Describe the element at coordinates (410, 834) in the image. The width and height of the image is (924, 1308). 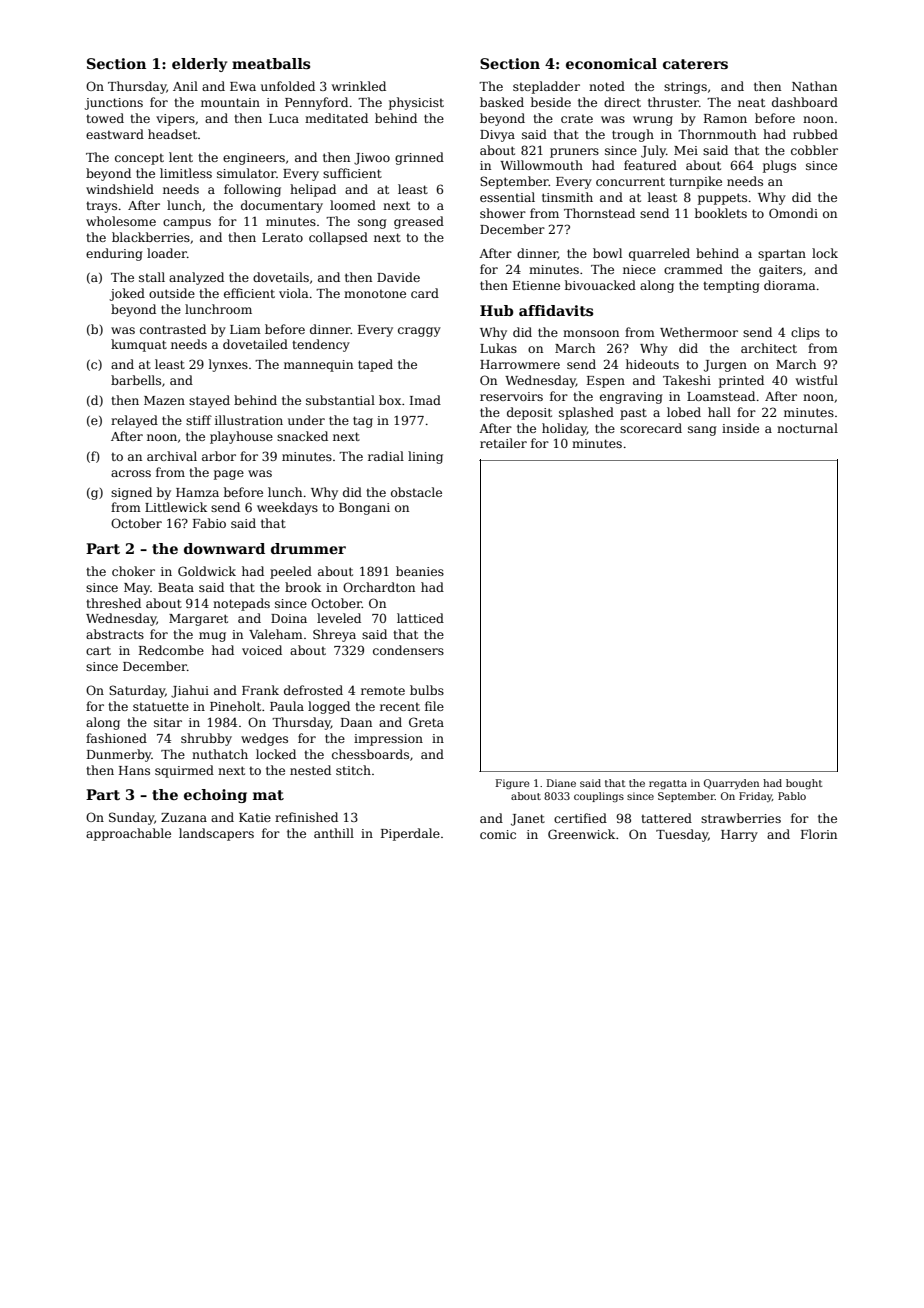
I see `Piperdale` at that location.
